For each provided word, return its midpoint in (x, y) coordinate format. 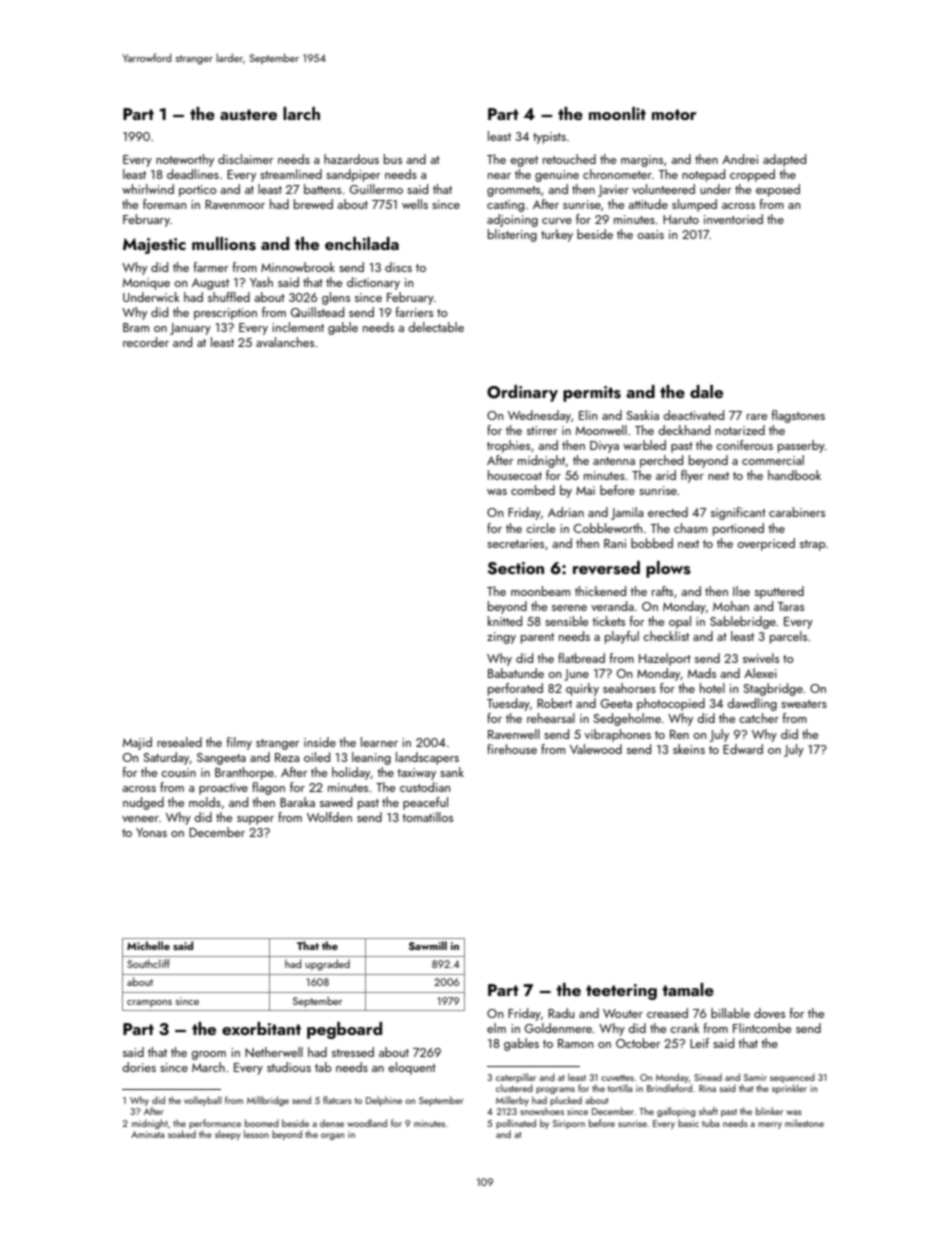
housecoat (515, 475)
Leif (699, 1043)
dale (706, 391)
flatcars (337, 1100)
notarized (740, 430)
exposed (778, 190)
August (210, 284)
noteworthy (185, 160)
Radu (561, 1013)
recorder (146, 342)
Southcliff (148, 963)
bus (393, 159)
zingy (501, 638)
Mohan (731, 606)
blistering (512, 235)
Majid (137, 743)
